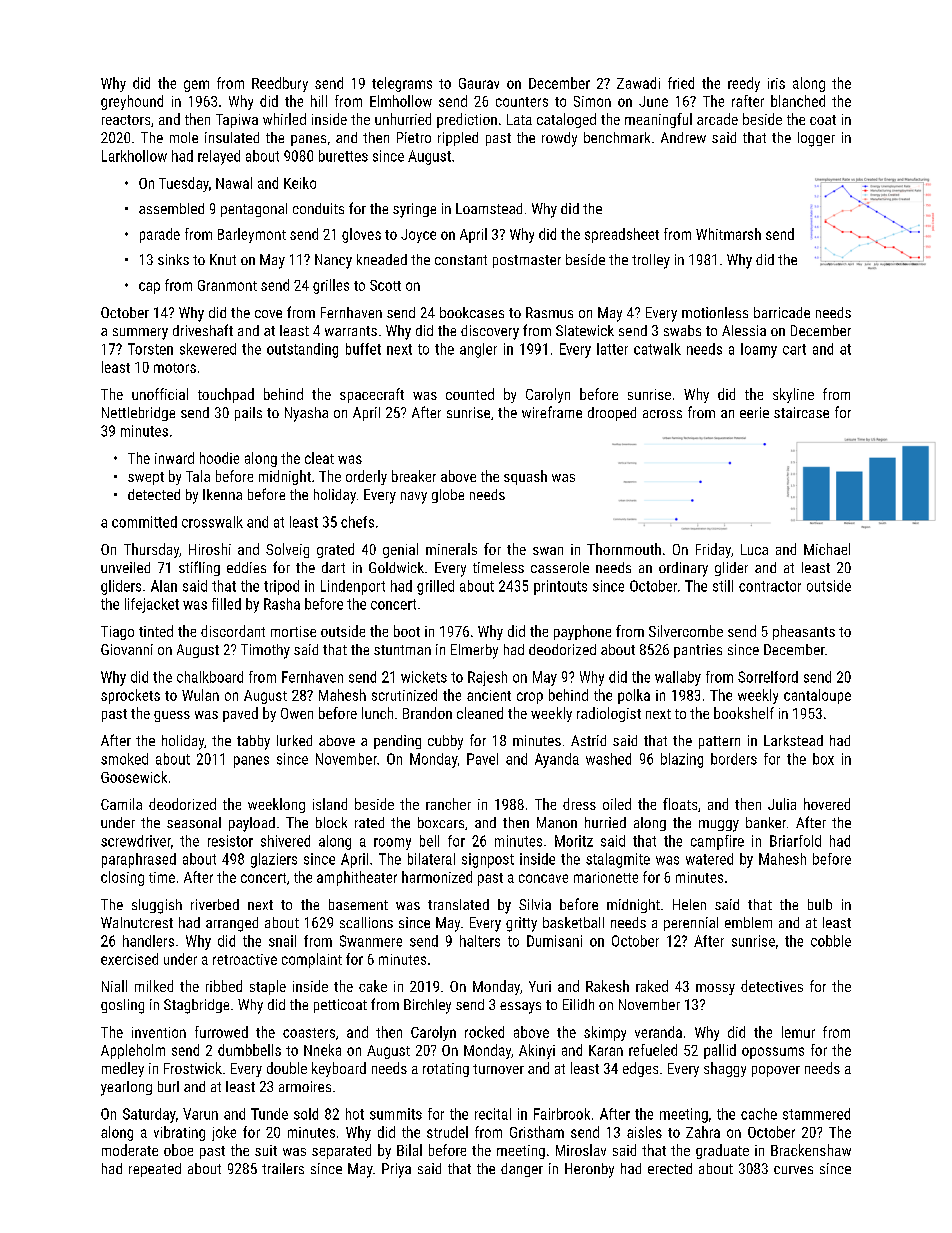 The image size is (952, 1233). I want to click on Priya, so click(396, 1170).
